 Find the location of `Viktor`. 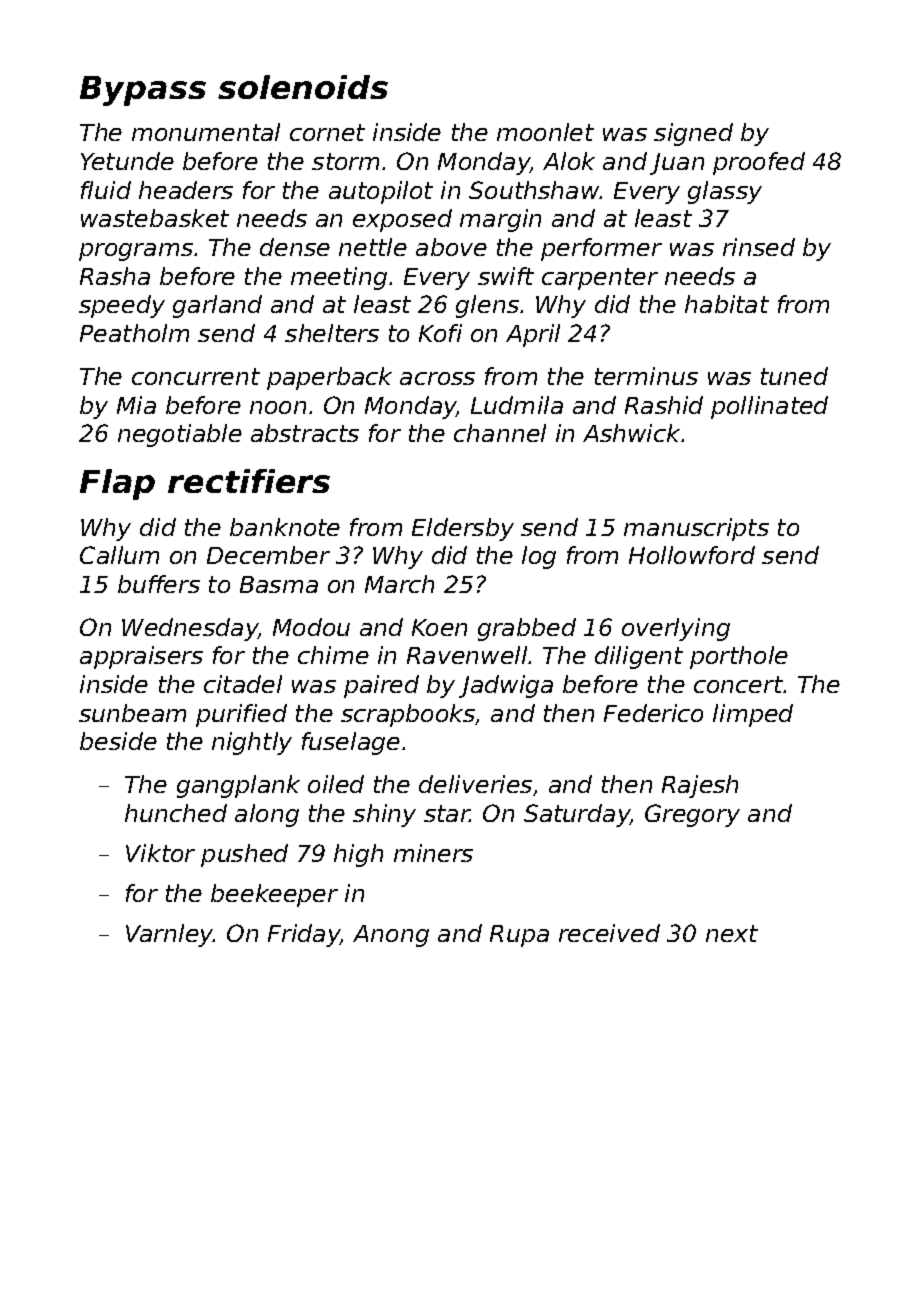

Viktor is located at coordinates (160, 853).
